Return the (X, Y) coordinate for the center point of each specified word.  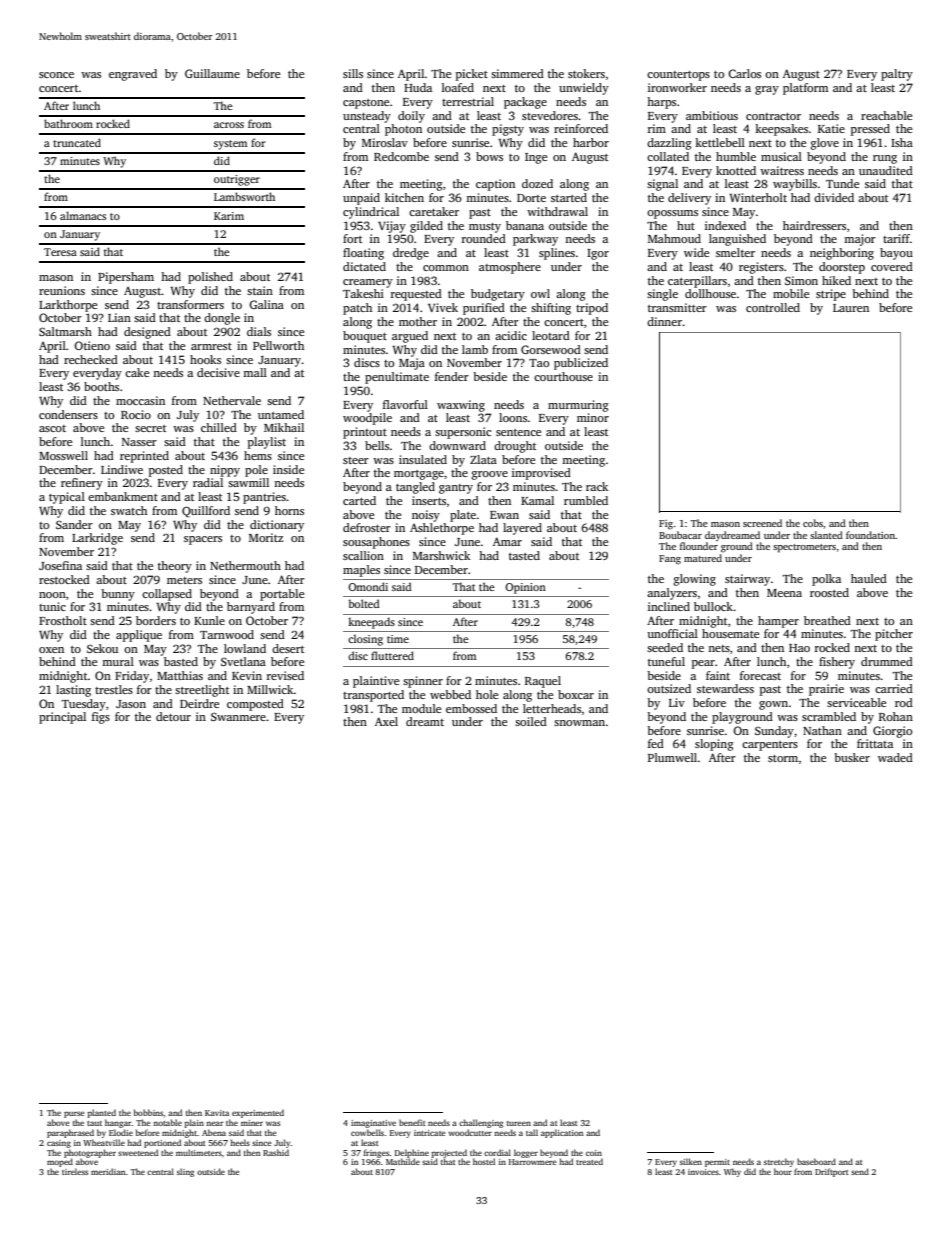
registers (761, 268)
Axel (386, 721)
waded (895, 757)
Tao (539, 363)
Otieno (92, 345)
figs (101, 718)
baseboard (816, 1161)
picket (472, 75)
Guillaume (212, 73)
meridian (108, 1171)
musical (781, 156)
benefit (412, 1122)
